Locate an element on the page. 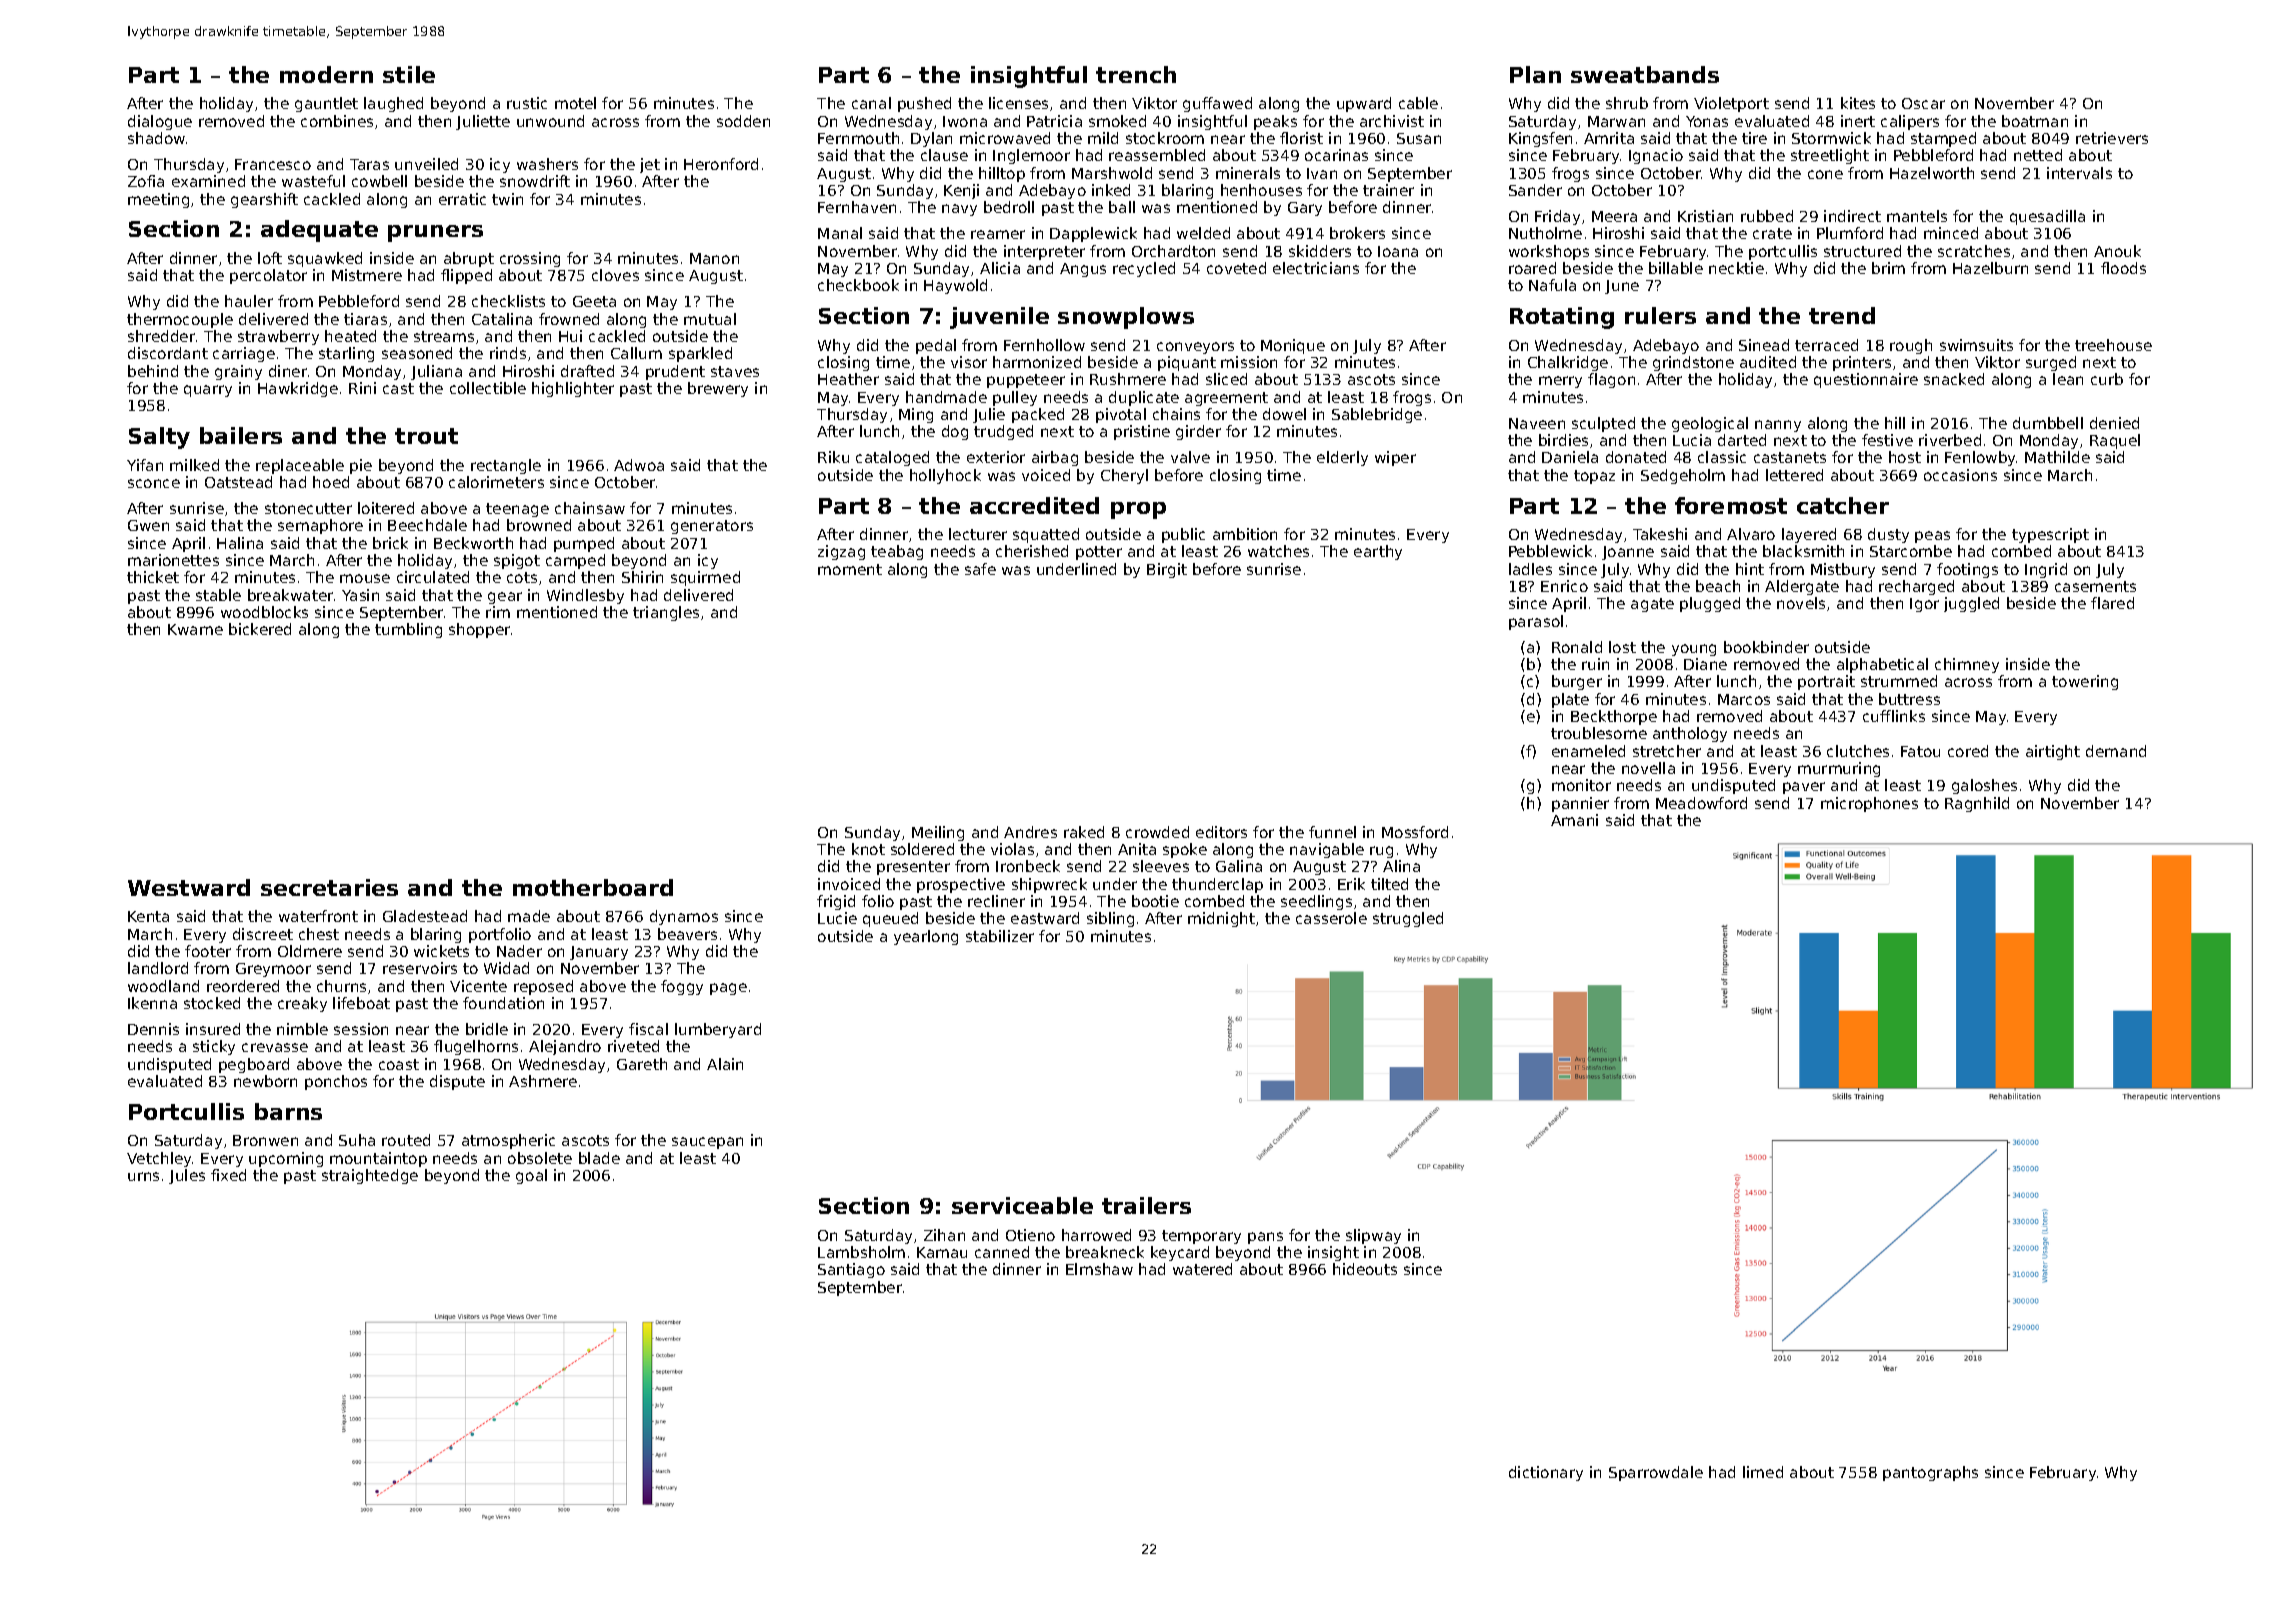 The image size is (2282, 1614). sweatbands is located at coordinates (1645, 74).
